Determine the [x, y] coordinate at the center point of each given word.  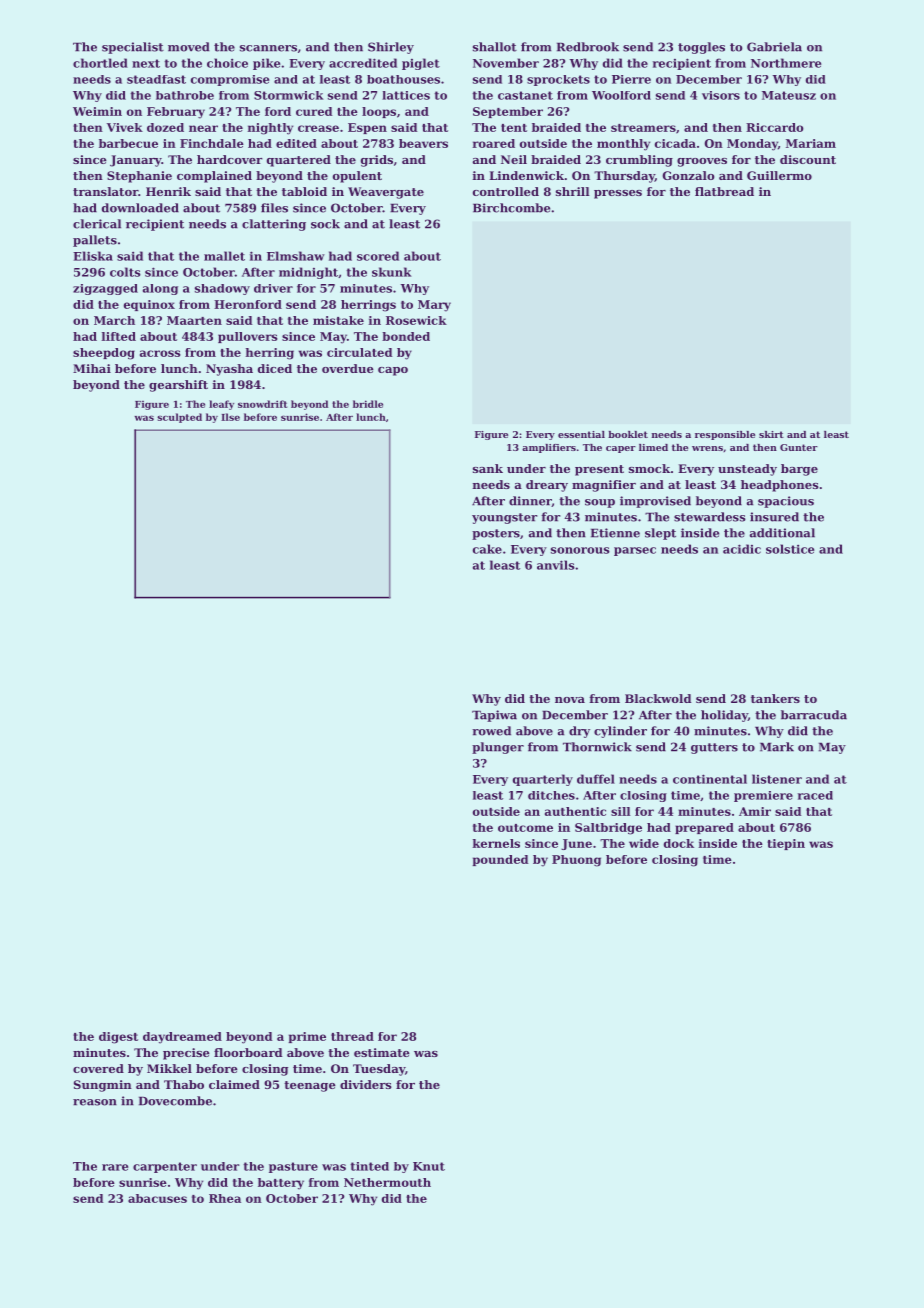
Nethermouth [387, 1182]
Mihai [92, 368]
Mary [434, 306]
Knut [429, 1166]
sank [488, 468]
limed [653, 447]
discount [808, 159]
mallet [224, 256]
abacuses [157, 1198]
